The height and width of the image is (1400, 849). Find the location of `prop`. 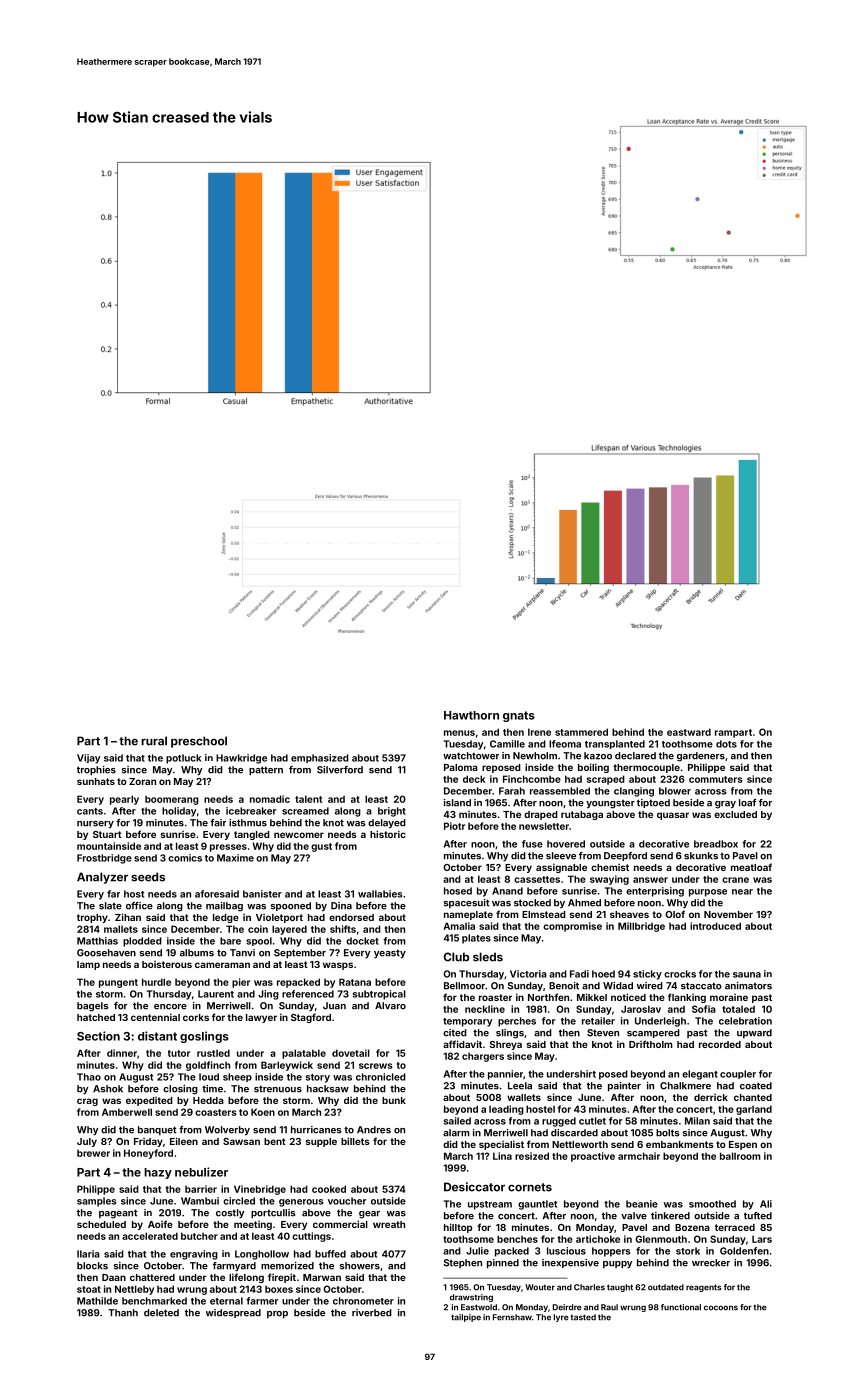

prop is located at coordinates (277, 1314).
